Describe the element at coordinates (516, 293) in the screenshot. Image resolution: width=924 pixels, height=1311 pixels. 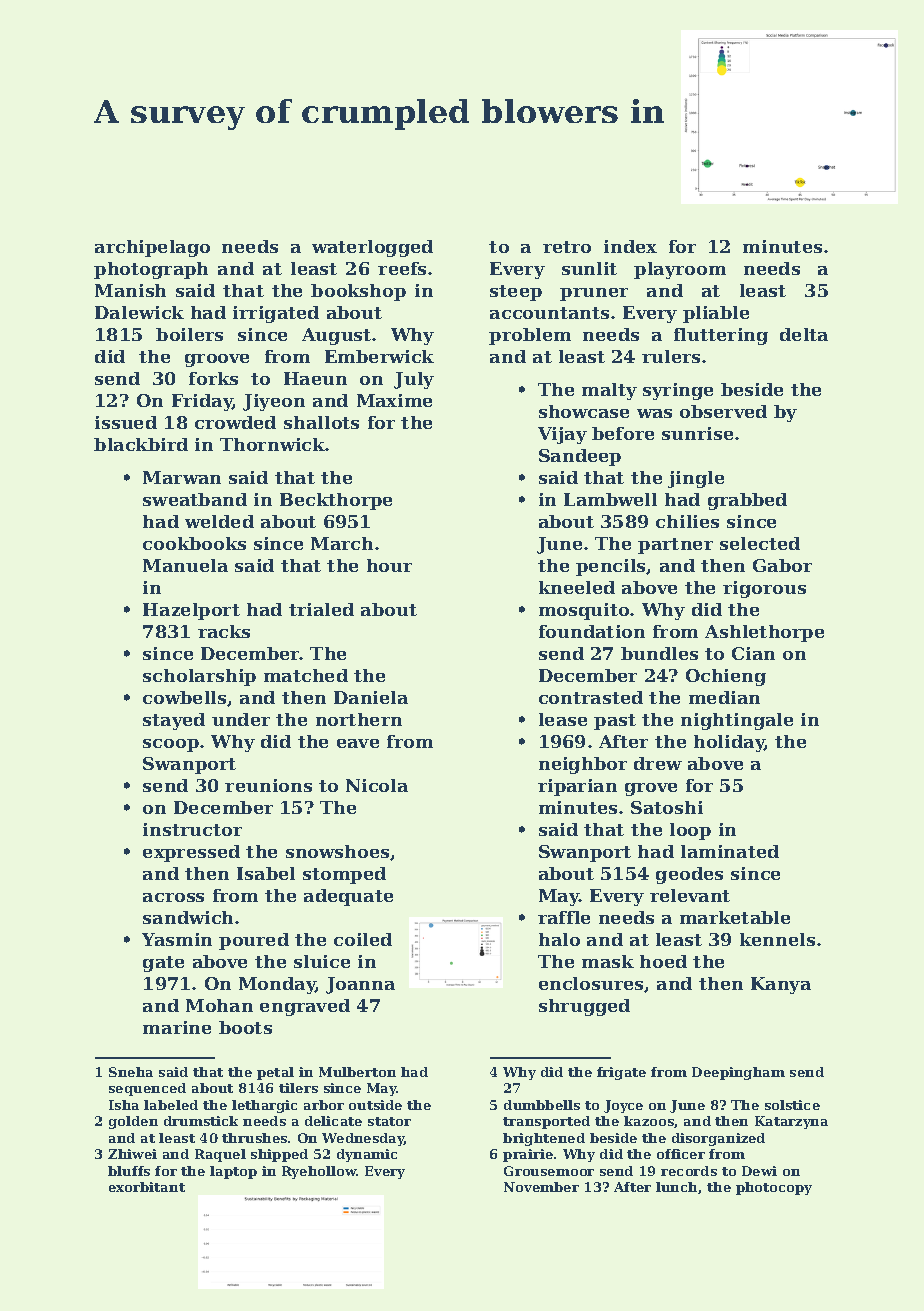
I see `steep` at that location.
